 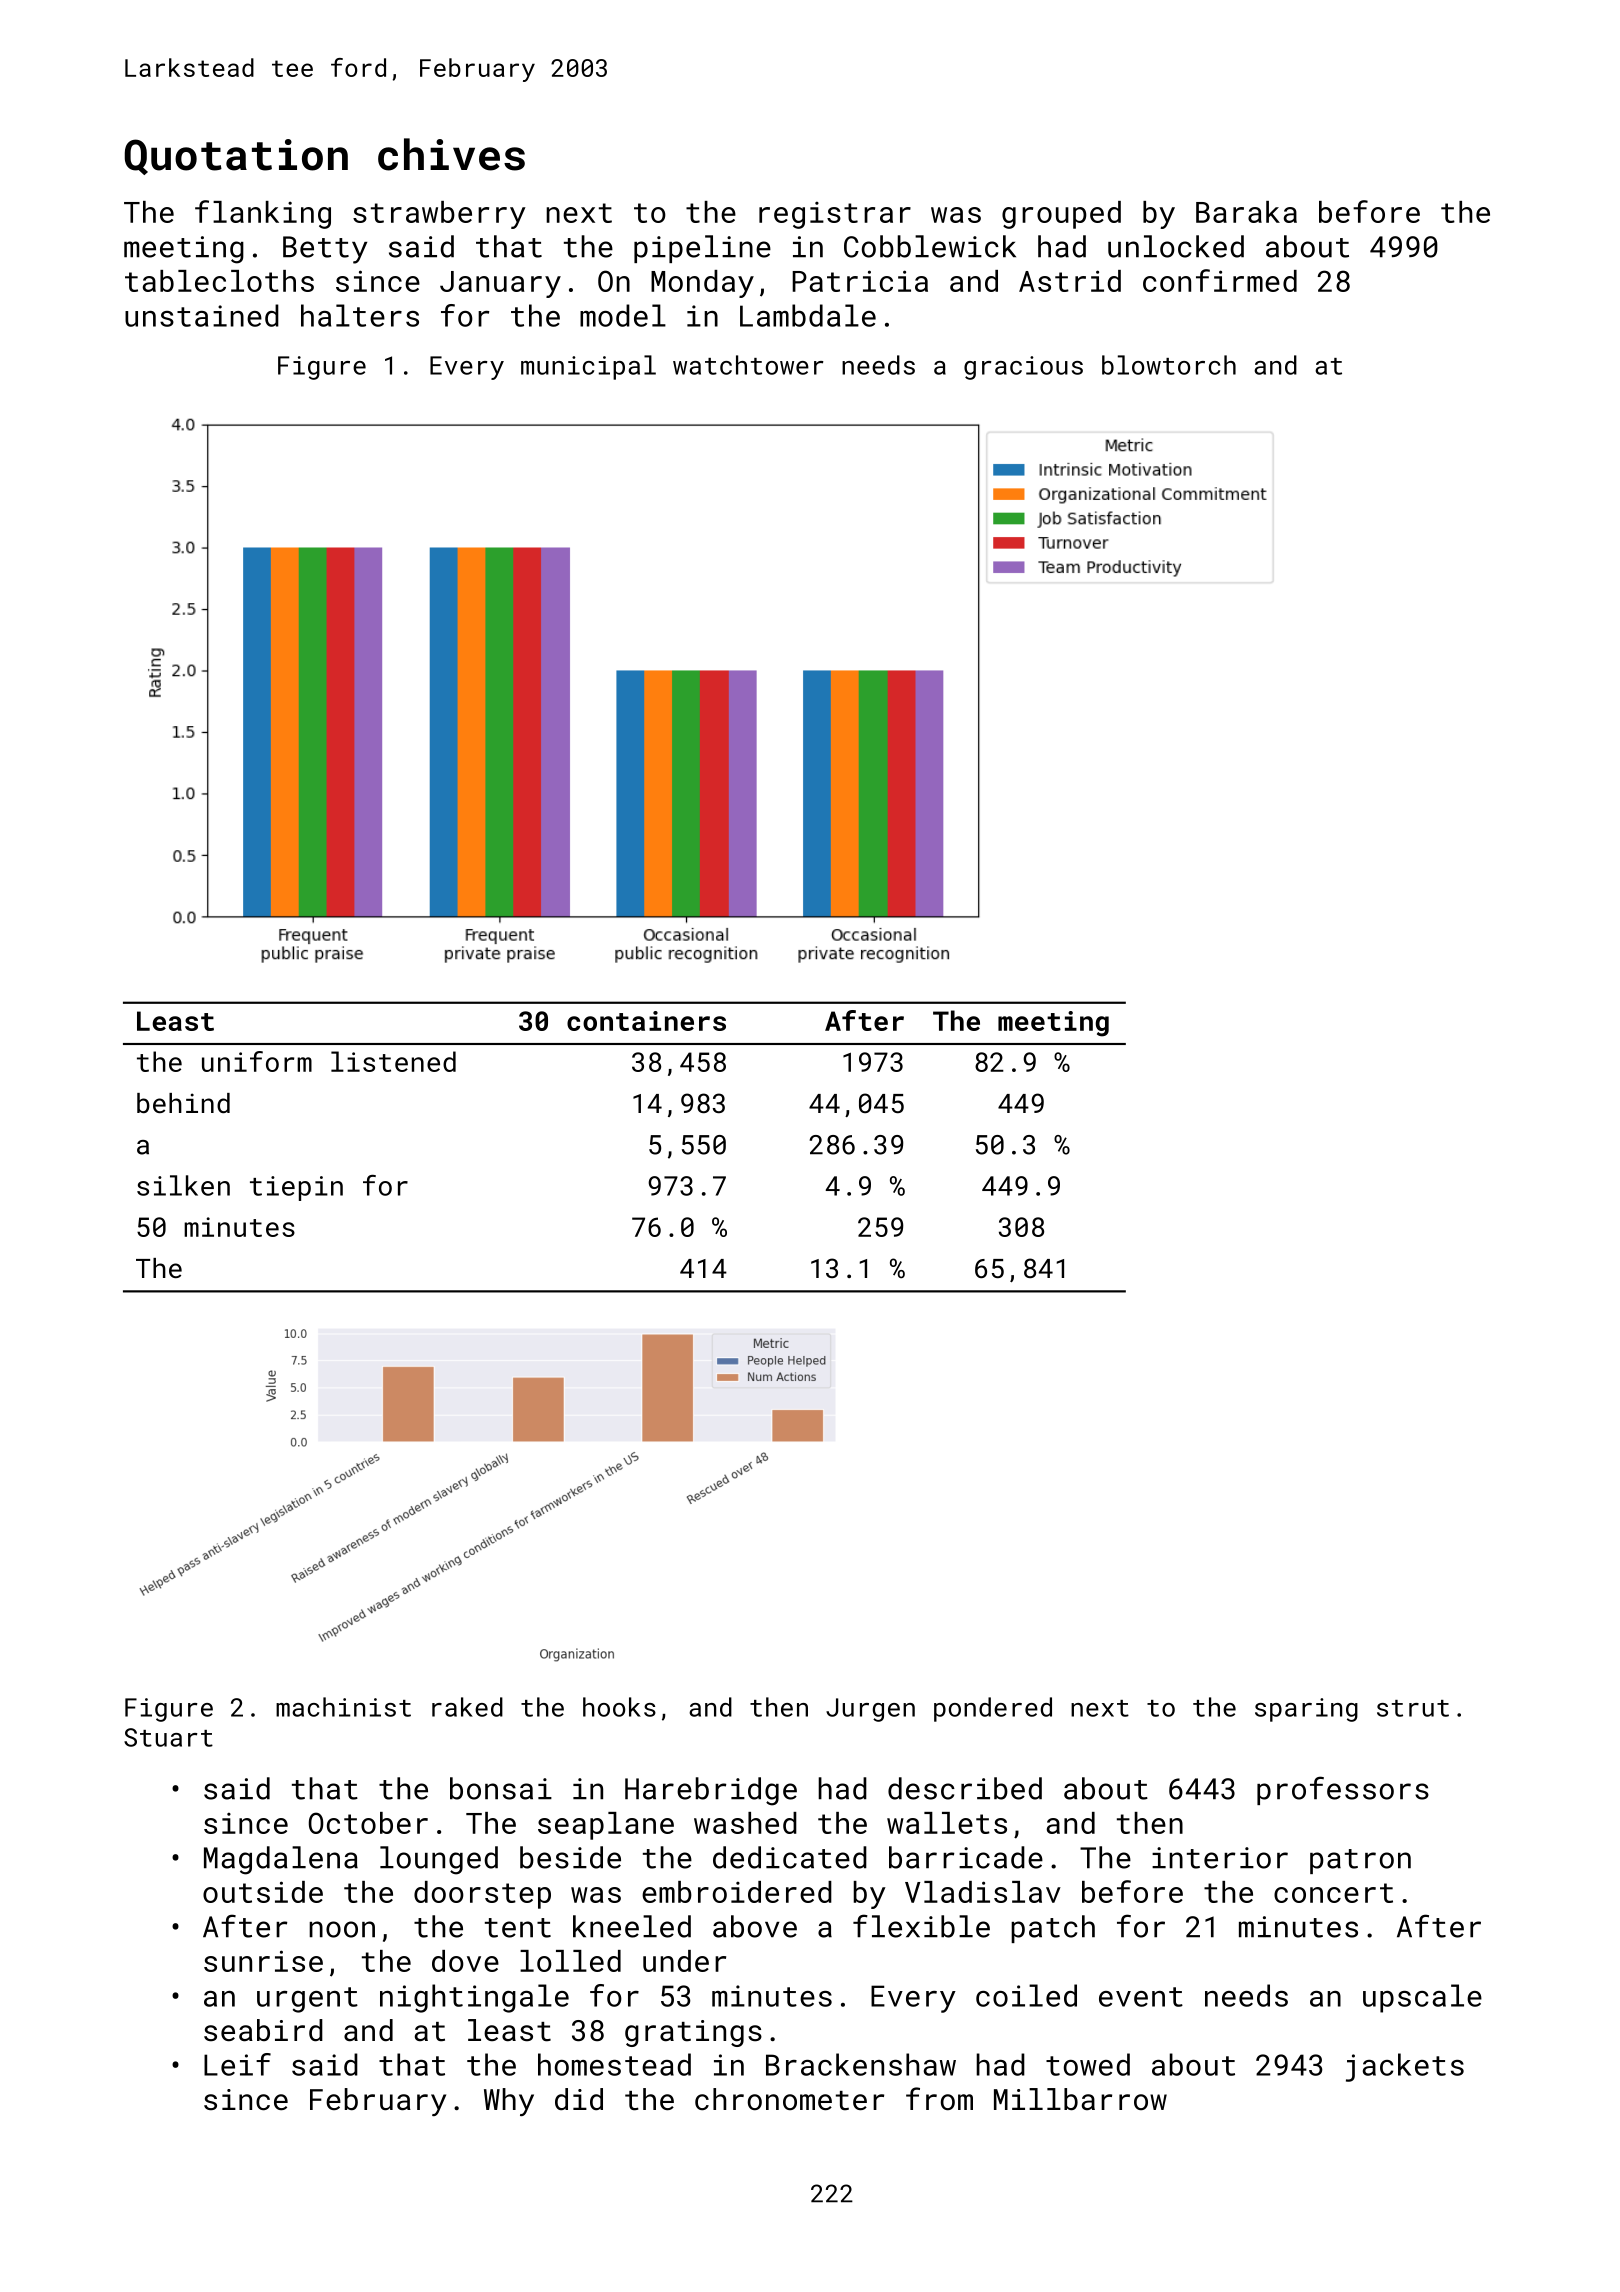 I want to click on Leif, so click(x=237, y=2064).
